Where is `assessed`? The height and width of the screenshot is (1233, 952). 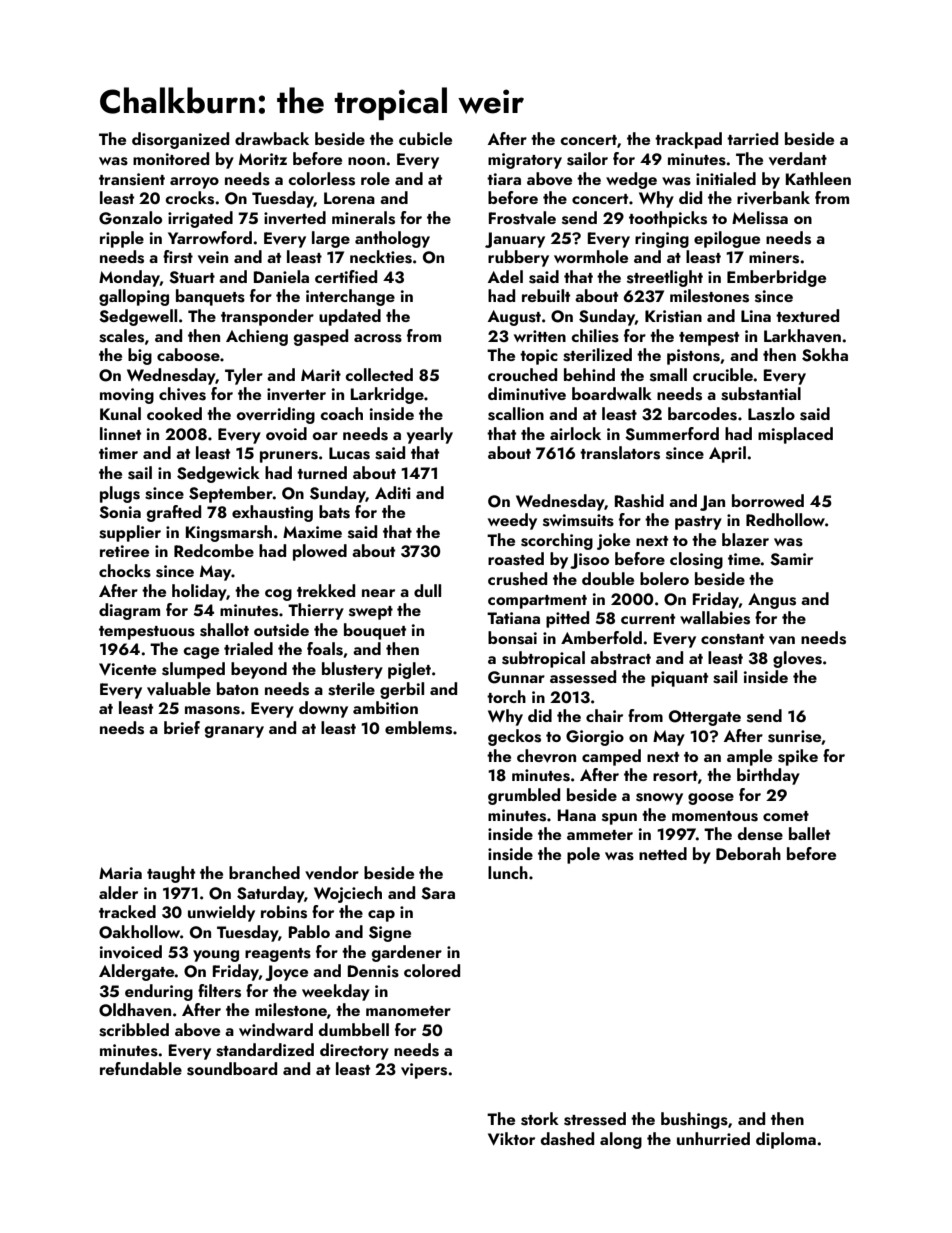
assessed is located at coordinates (583, 677).
